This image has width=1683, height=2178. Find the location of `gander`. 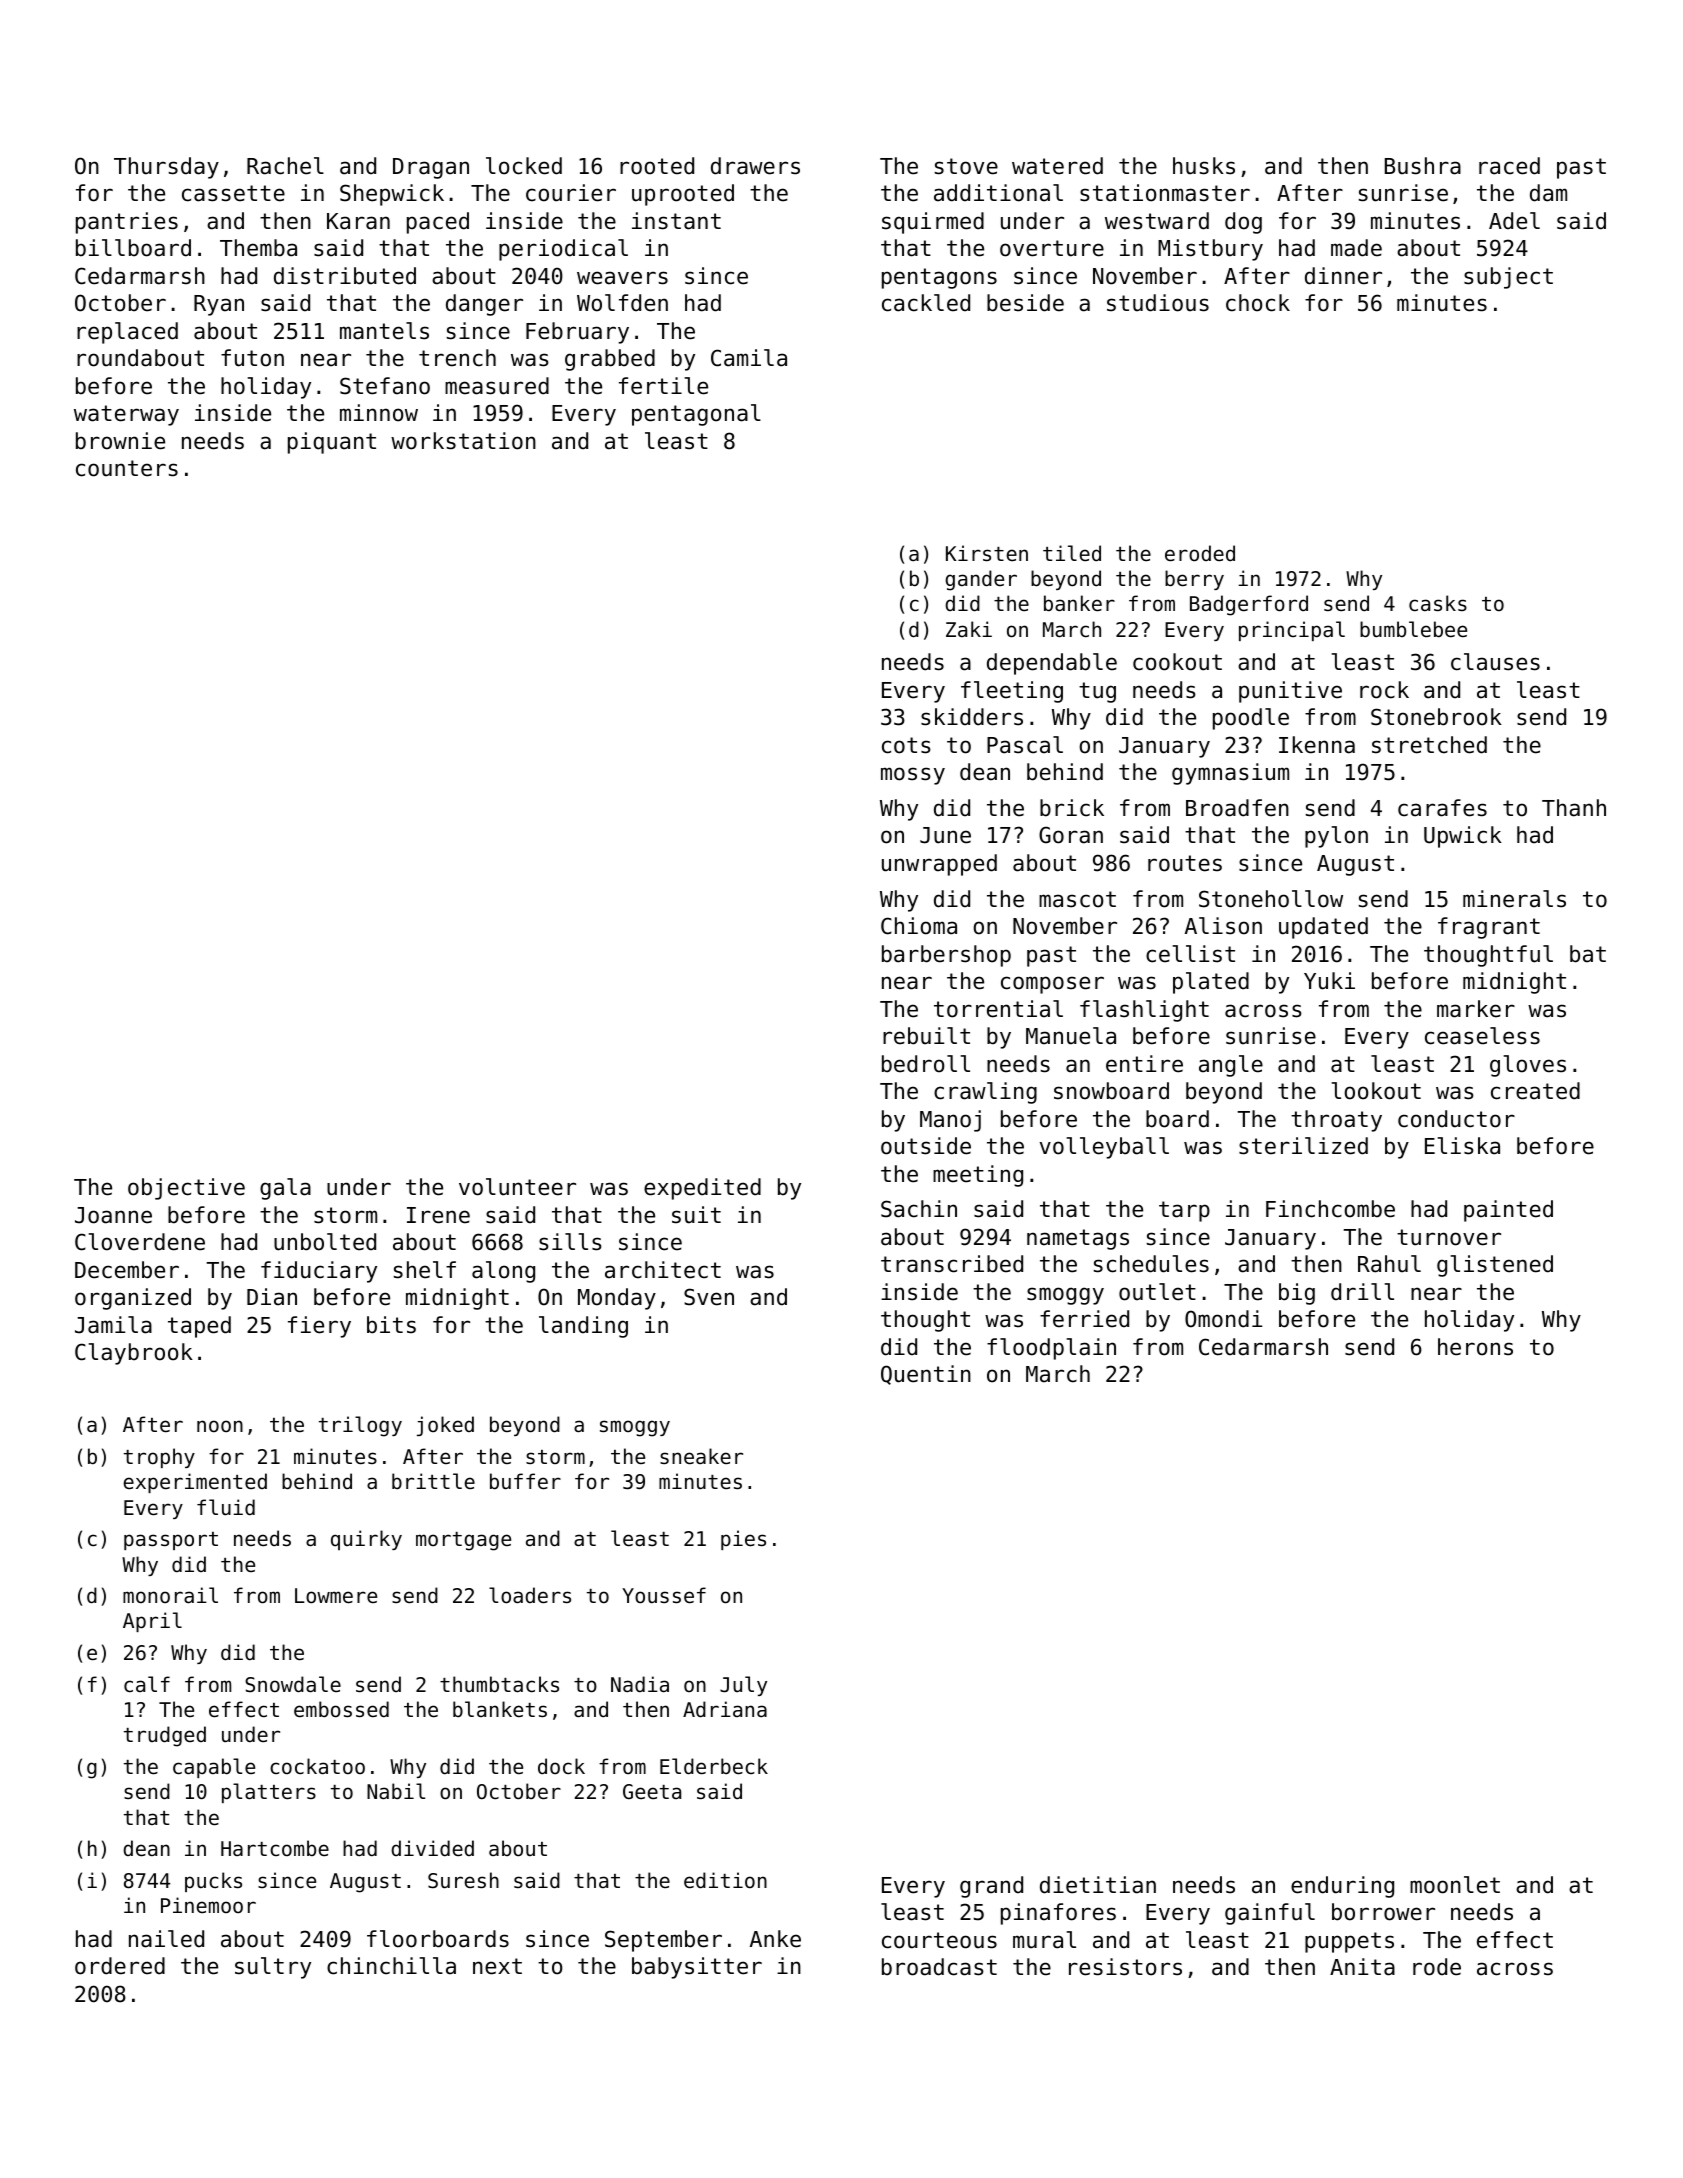

gander is located at coordinates (981, 580).
